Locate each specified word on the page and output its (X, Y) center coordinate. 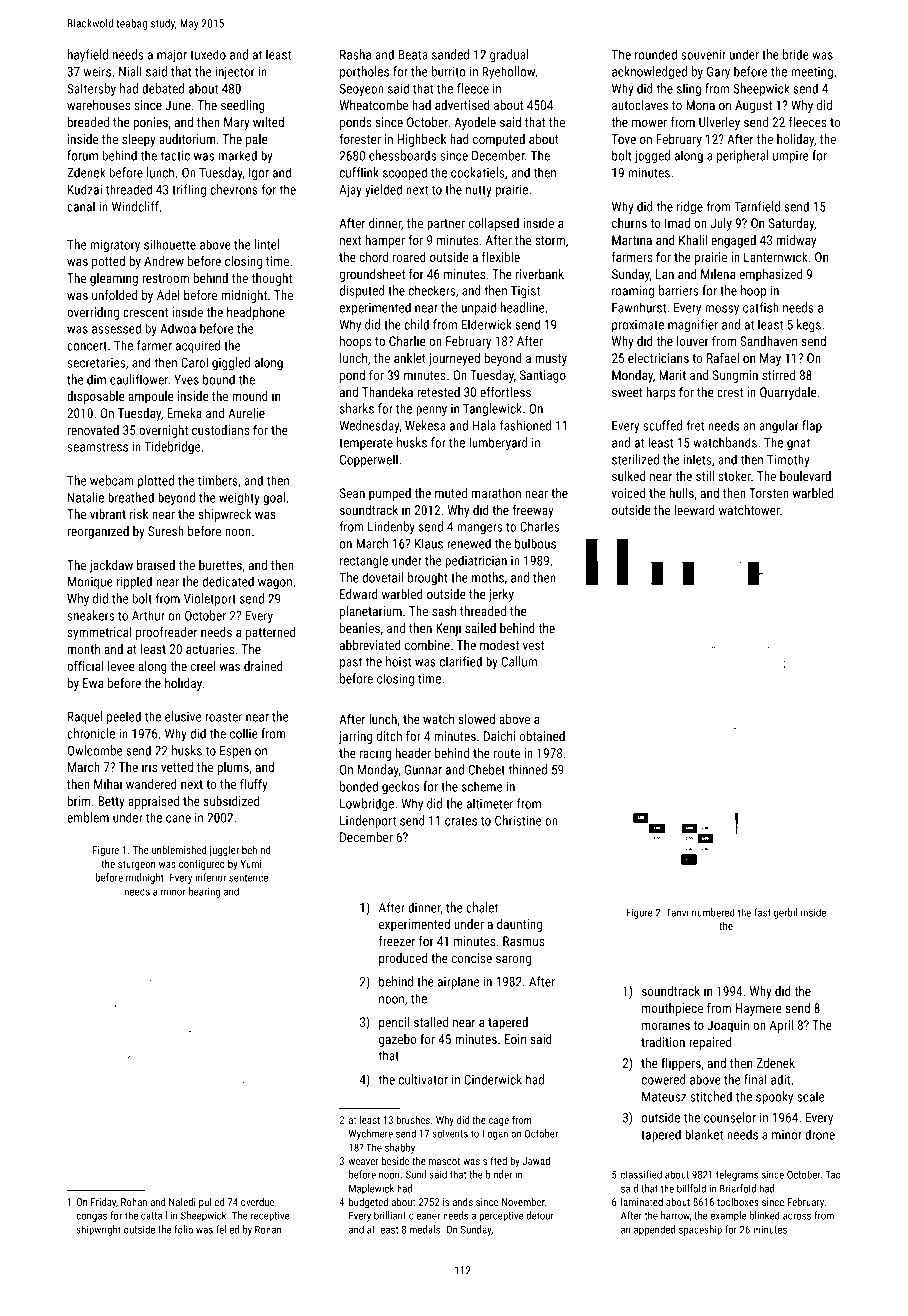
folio (184, 1229)
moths (488, 577)
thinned (527, 769)
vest (533, 645)
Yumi (250, 864)
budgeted (368, 1203)
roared (409, 257)
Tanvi (677, 912)
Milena (718, 274)
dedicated (228, 581)
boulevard (805, 476)
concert (87, 346)
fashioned (525, 425)
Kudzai (85, 189)
